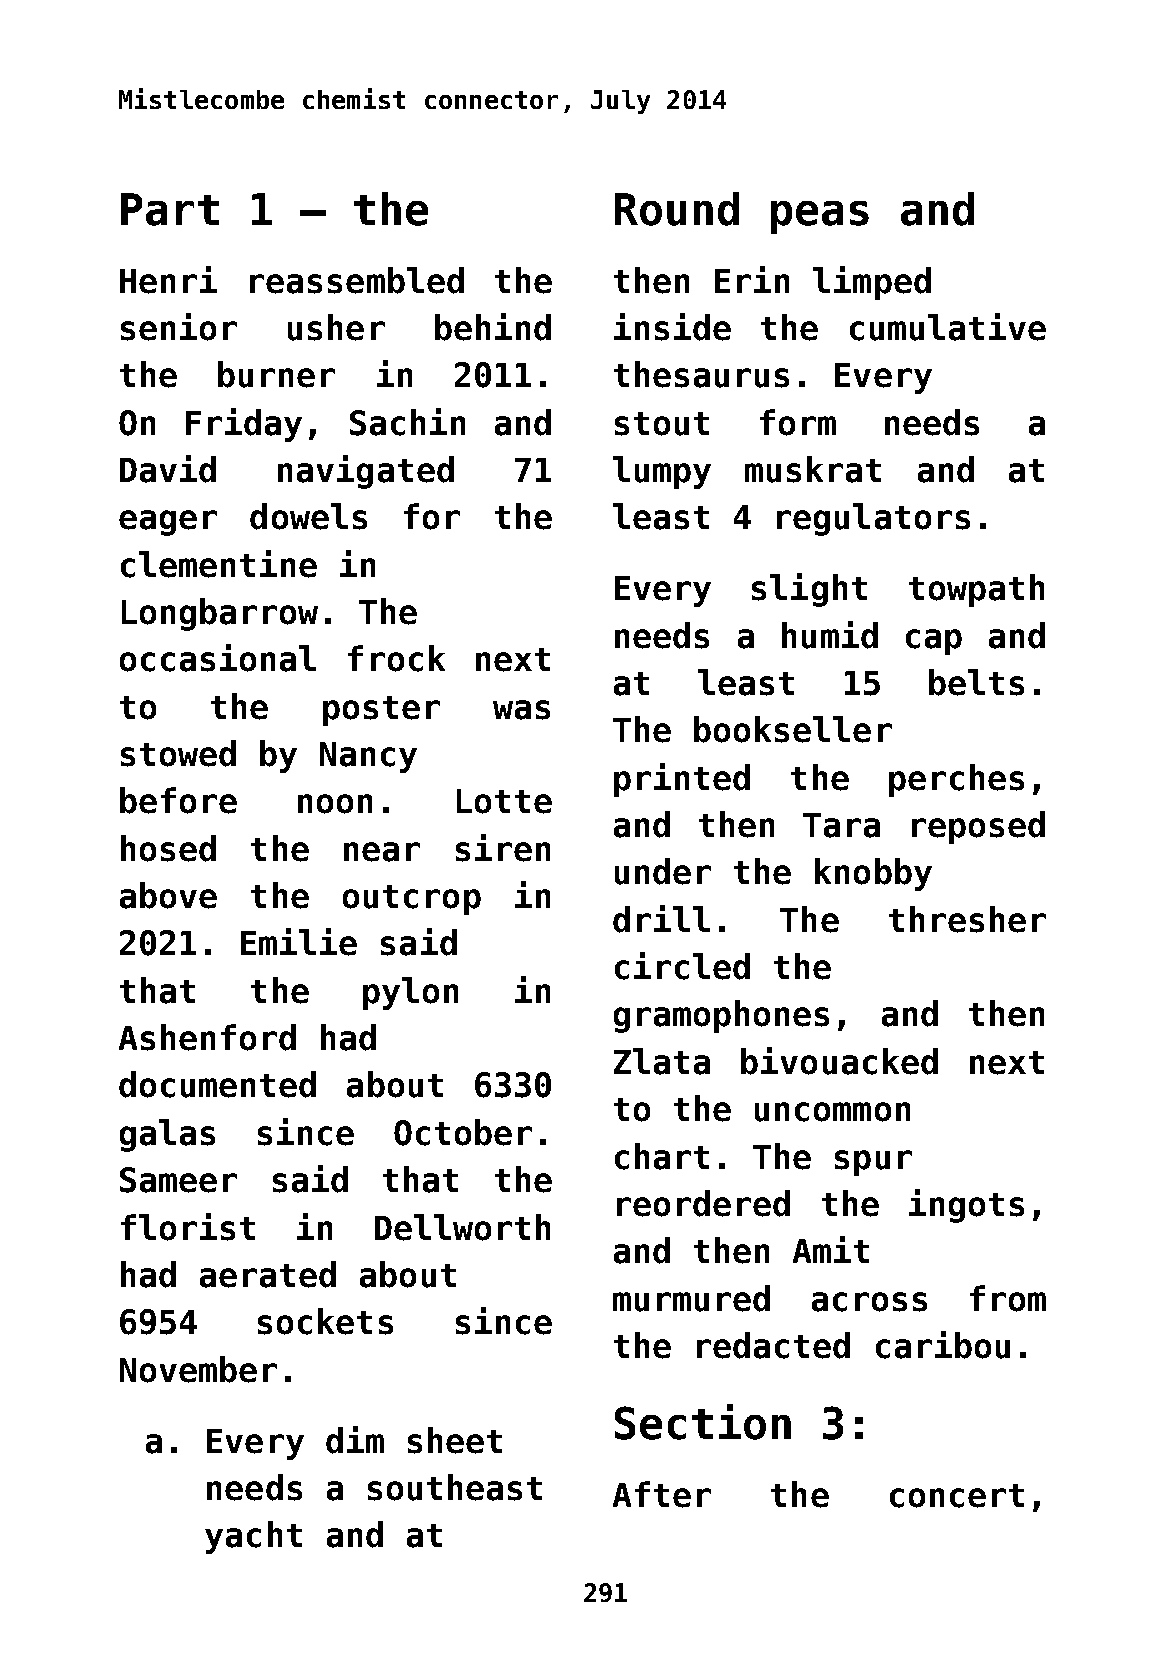 The width and height of the image is (1165, 1654). I want to click on Nancy, so click(368, 757).
